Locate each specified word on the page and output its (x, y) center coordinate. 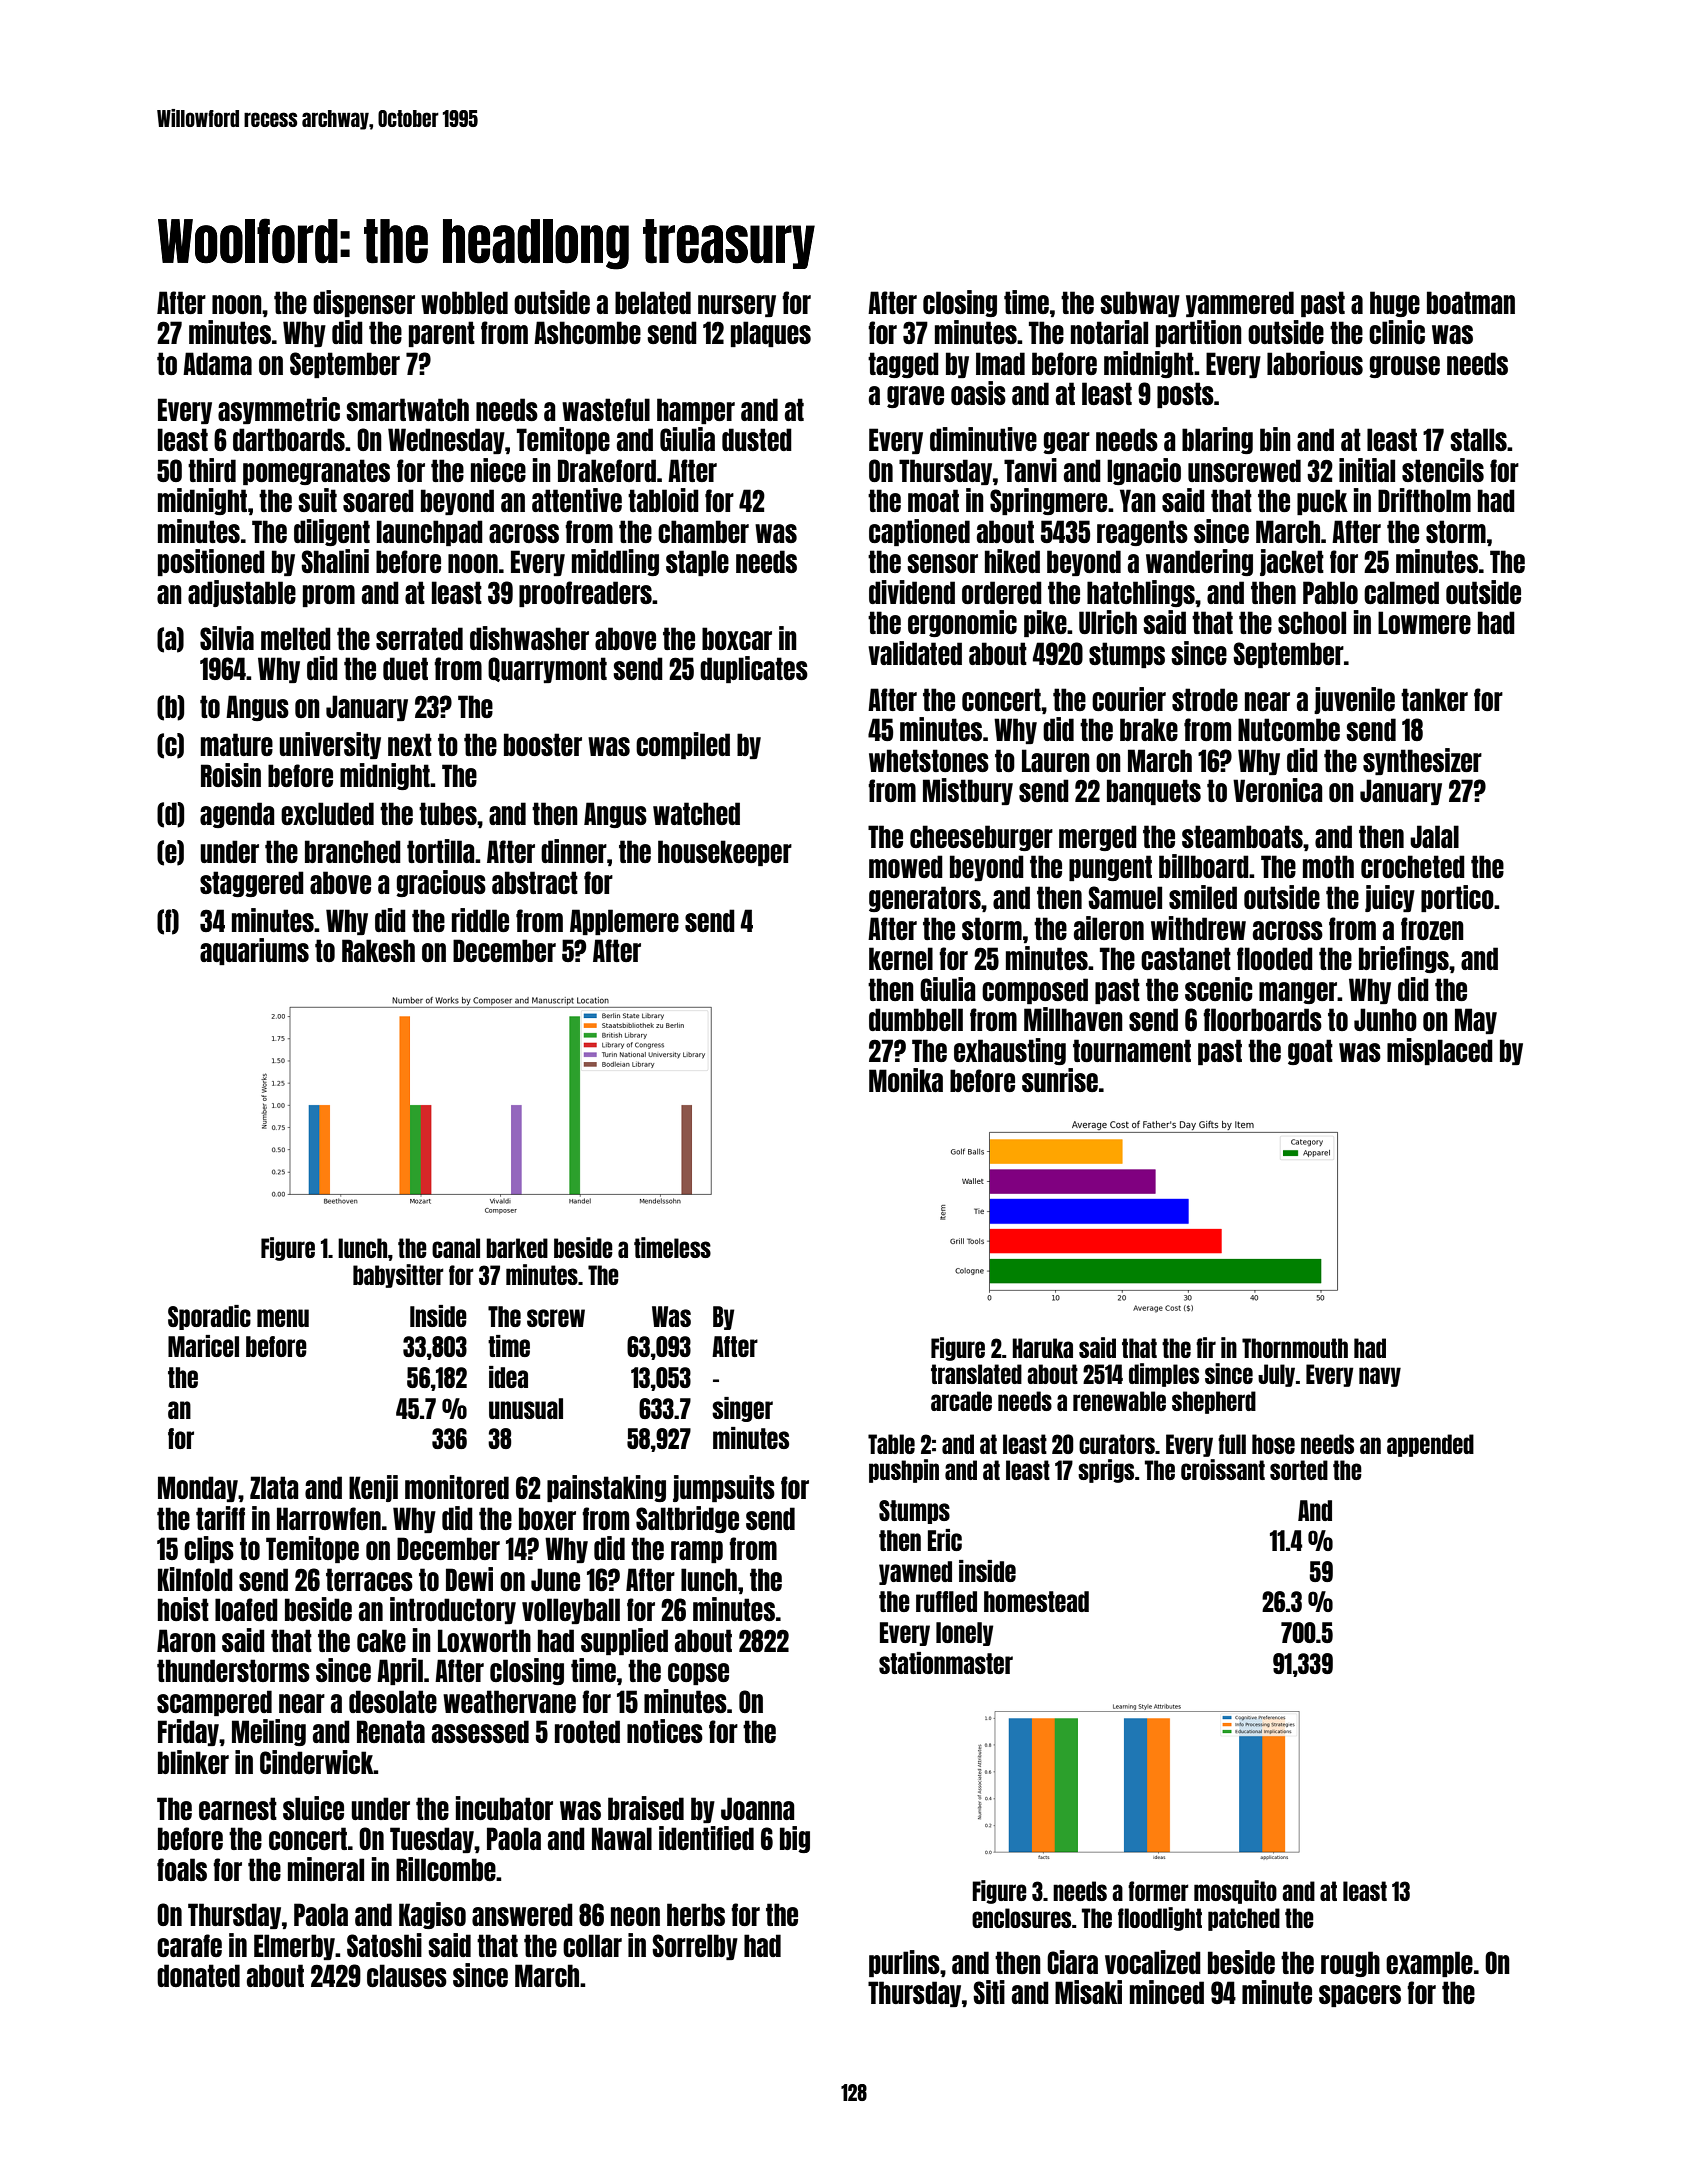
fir (1206, 1347)
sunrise (1060, 1080)
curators (1117, 1444)
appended (1430, 1445)
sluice (313, 1808)
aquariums (254, 951)
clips (209, 1549)
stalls (1478, 439)
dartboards (289, 439)
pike (1045, 623)
